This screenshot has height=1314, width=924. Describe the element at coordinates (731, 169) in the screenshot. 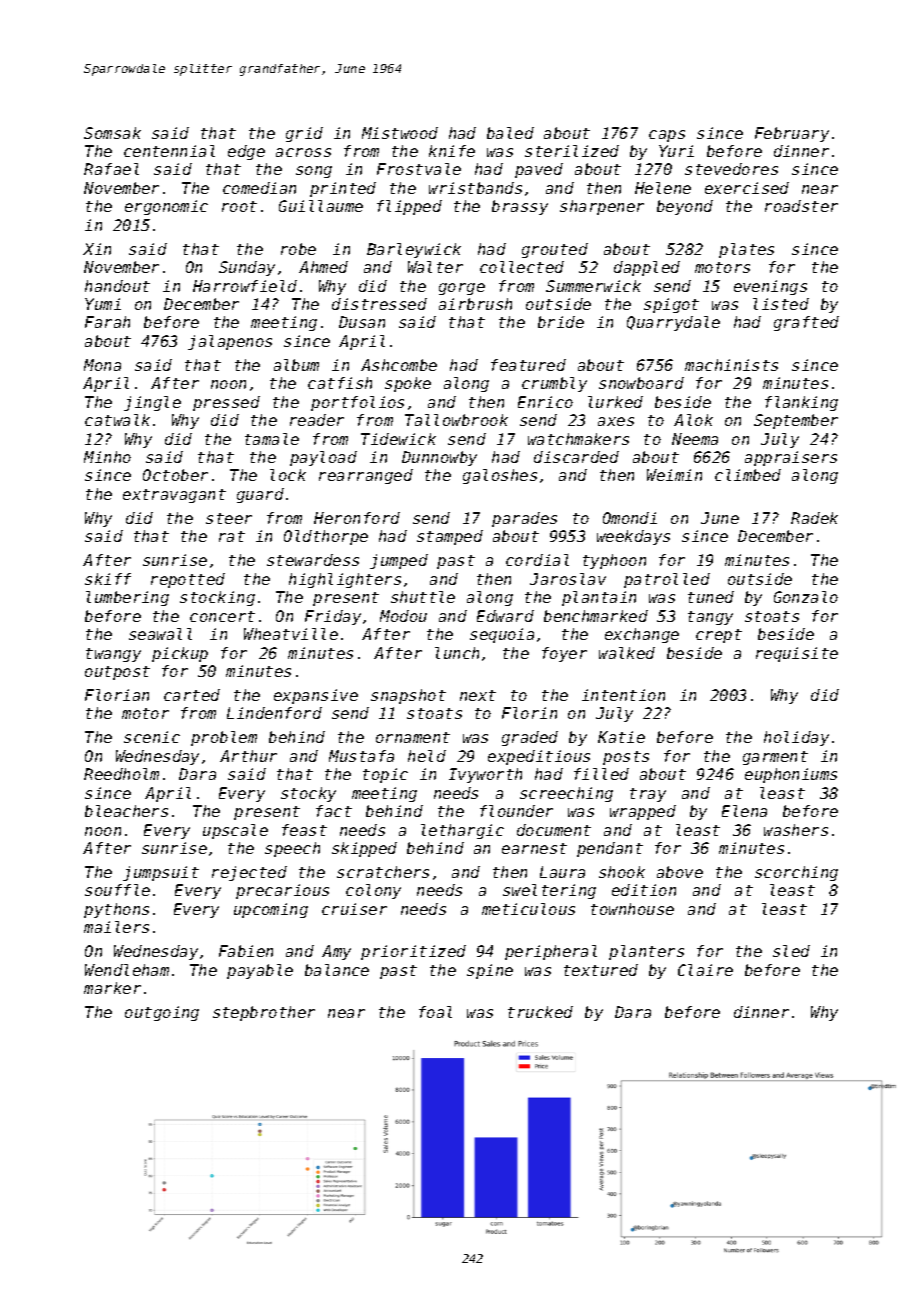

I see `stevedores` at that location.
